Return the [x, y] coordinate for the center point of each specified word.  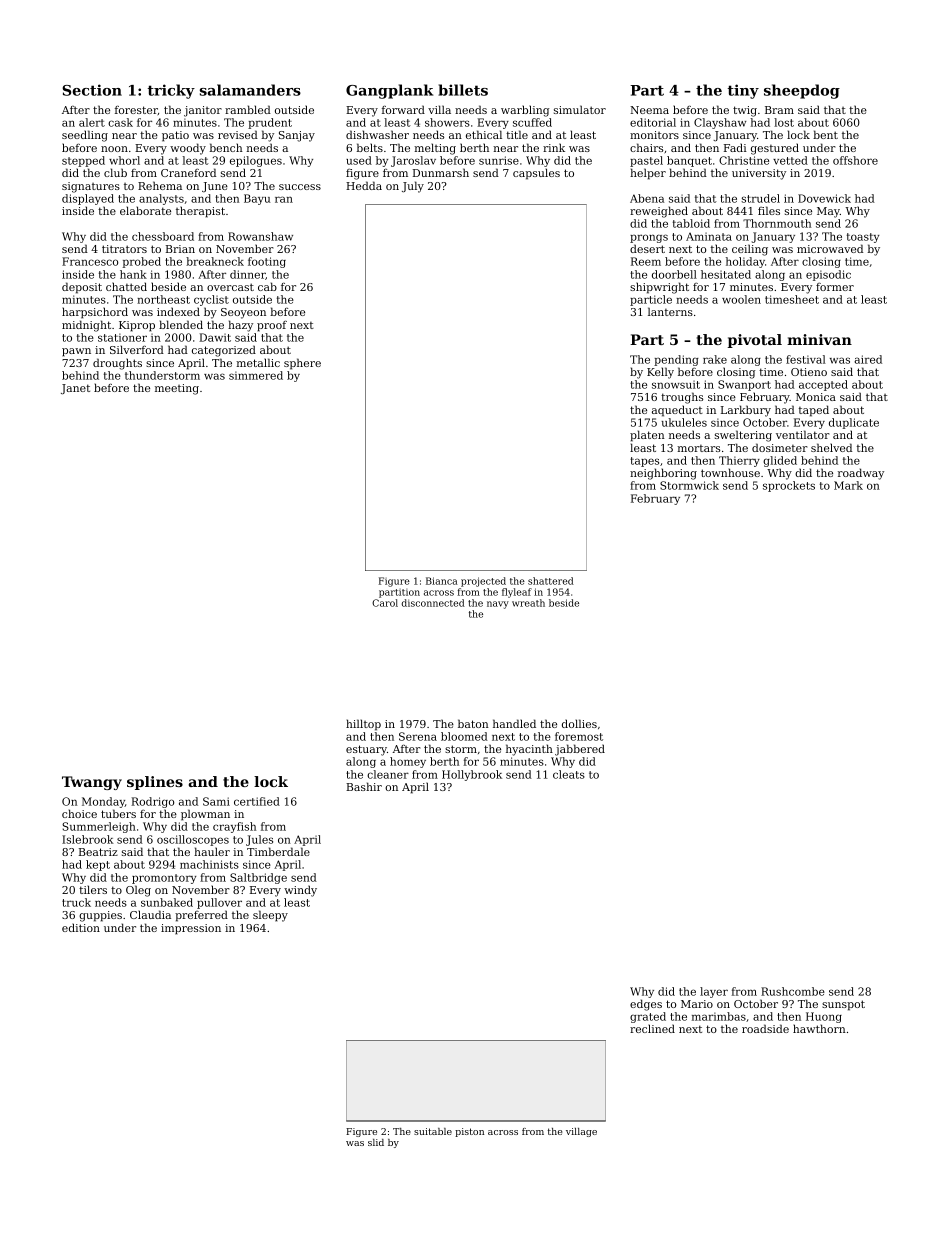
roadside [765, 1028]
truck [76, 902]
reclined [652, 1028]
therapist [200, 212]
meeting [177, 389]
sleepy [270, 916]
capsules [536, 174]
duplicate [854, 423]
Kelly [660, 373]
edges [646, 1005]
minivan [819, 339]
